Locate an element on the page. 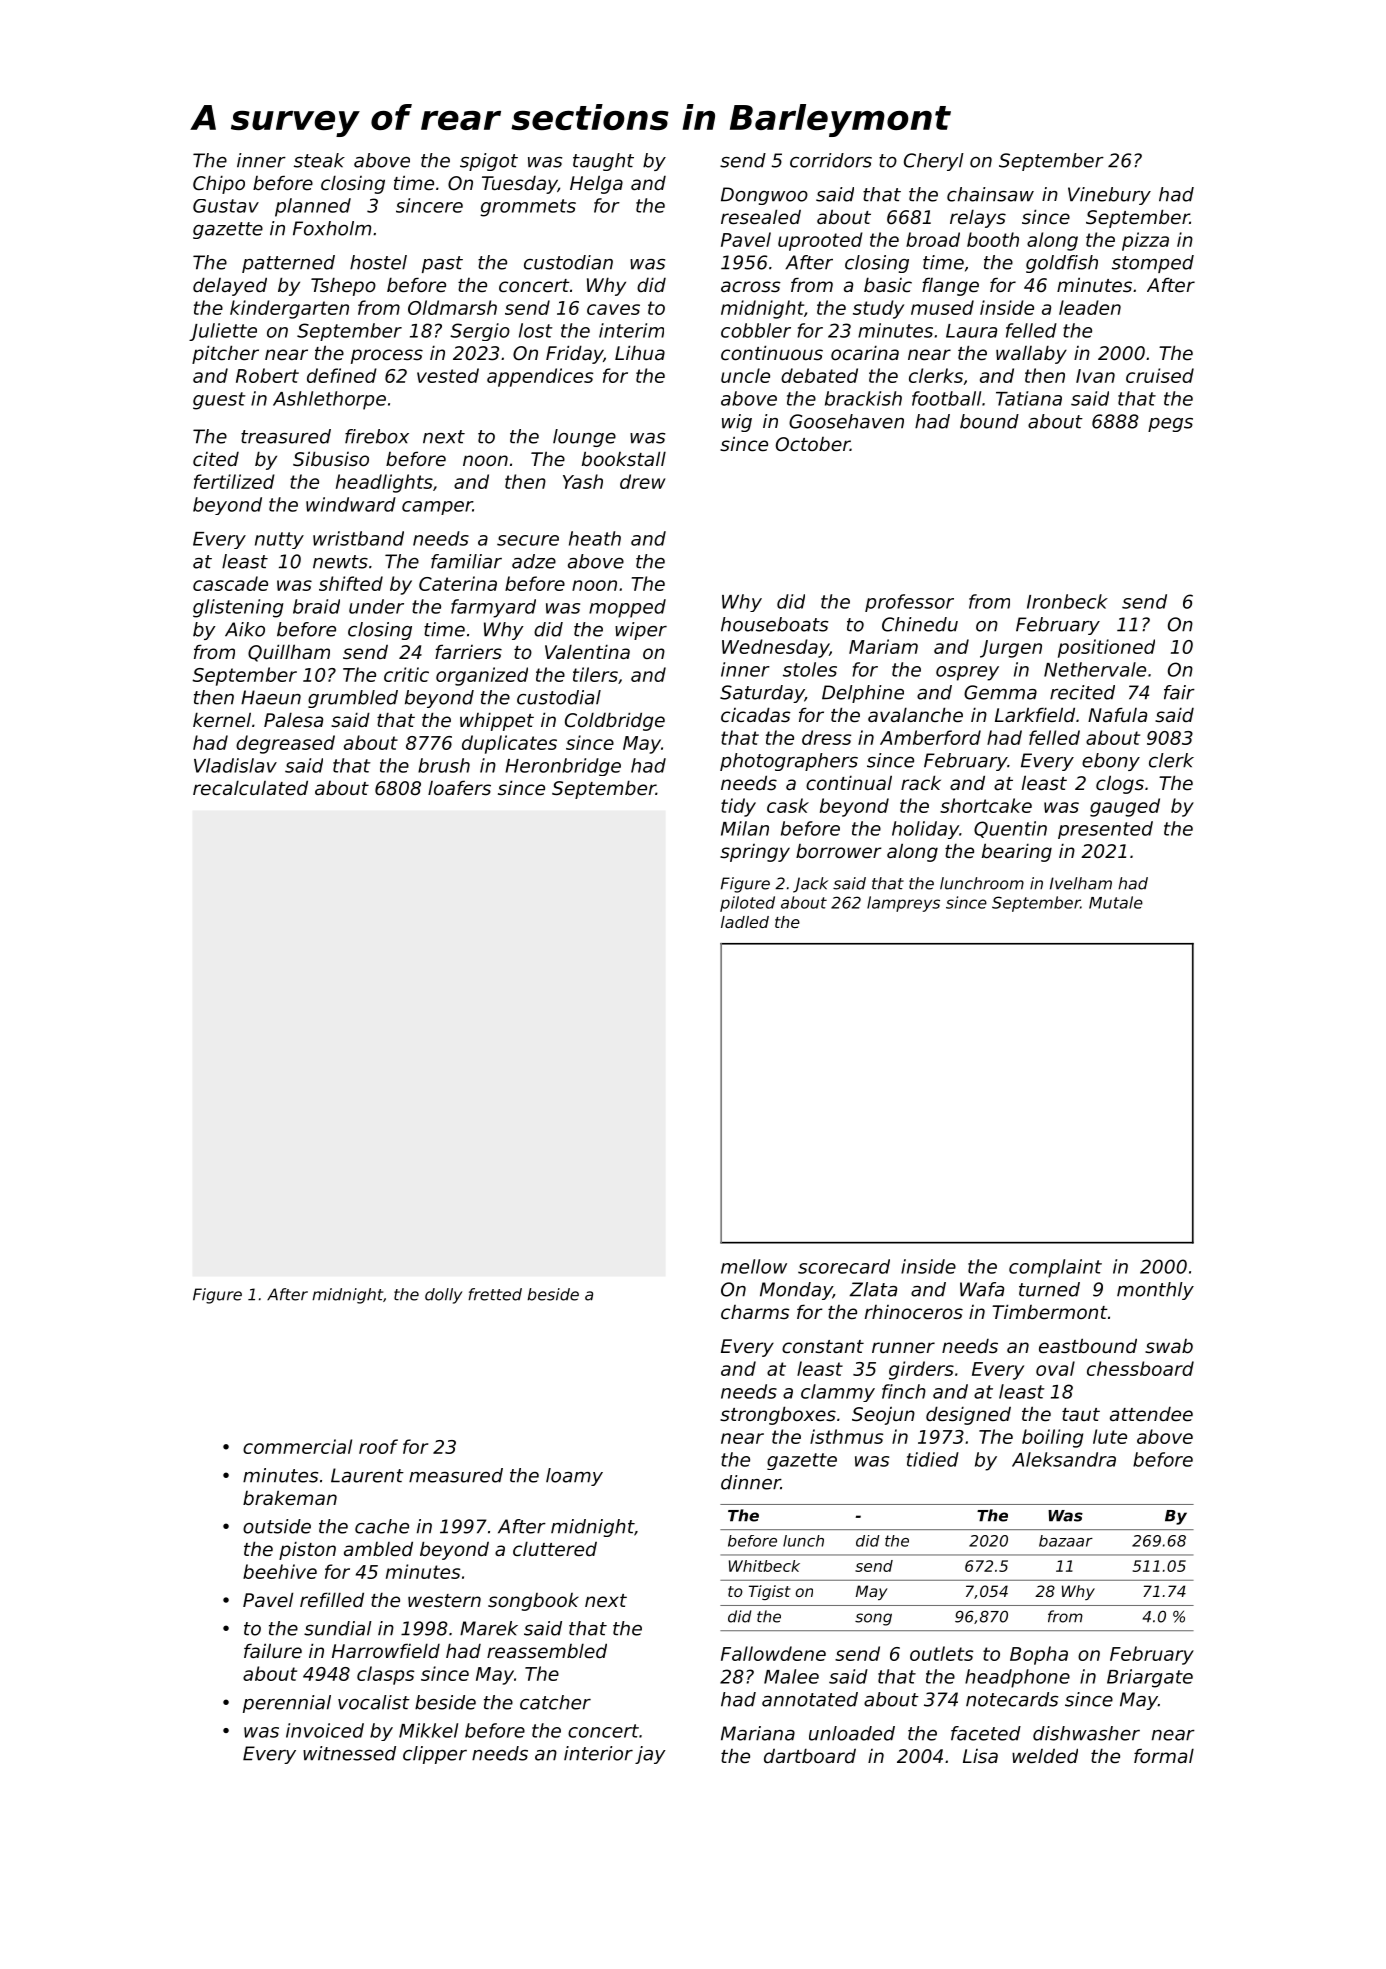 This page has height=1969, width=1386. bearing is located at coordinates (1017, 852).
